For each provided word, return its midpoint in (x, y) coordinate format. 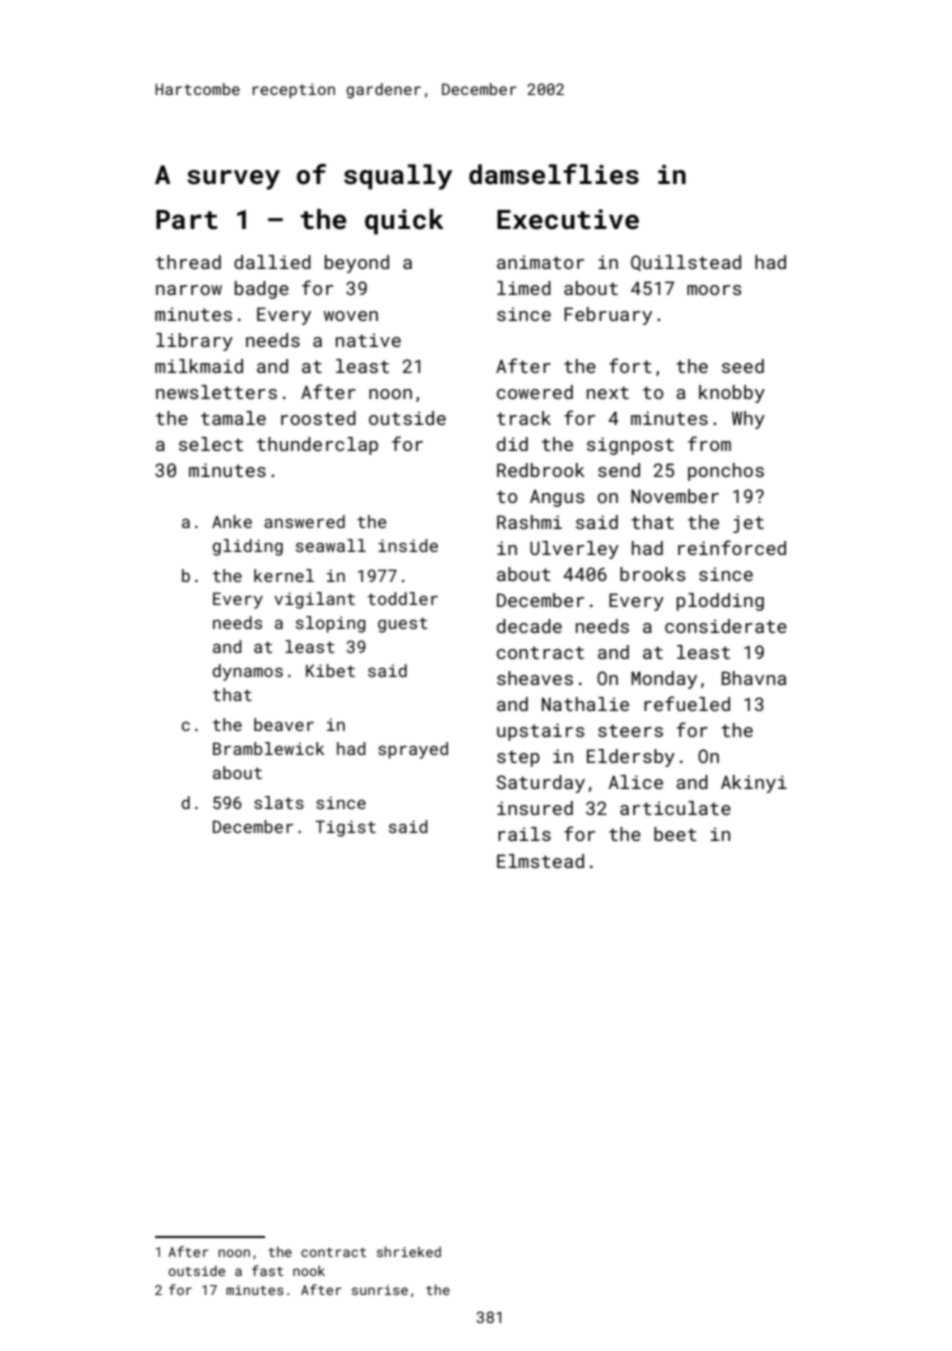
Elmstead (540, 861)
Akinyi (754, 784)
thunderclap (317, 446)
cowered (535, 392)
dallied (272, 262)
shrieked (409, 1251)
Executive (568, 219)
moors (714, 290)
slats (279, 802)
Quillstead (686, 263)
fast (267, 1270)
